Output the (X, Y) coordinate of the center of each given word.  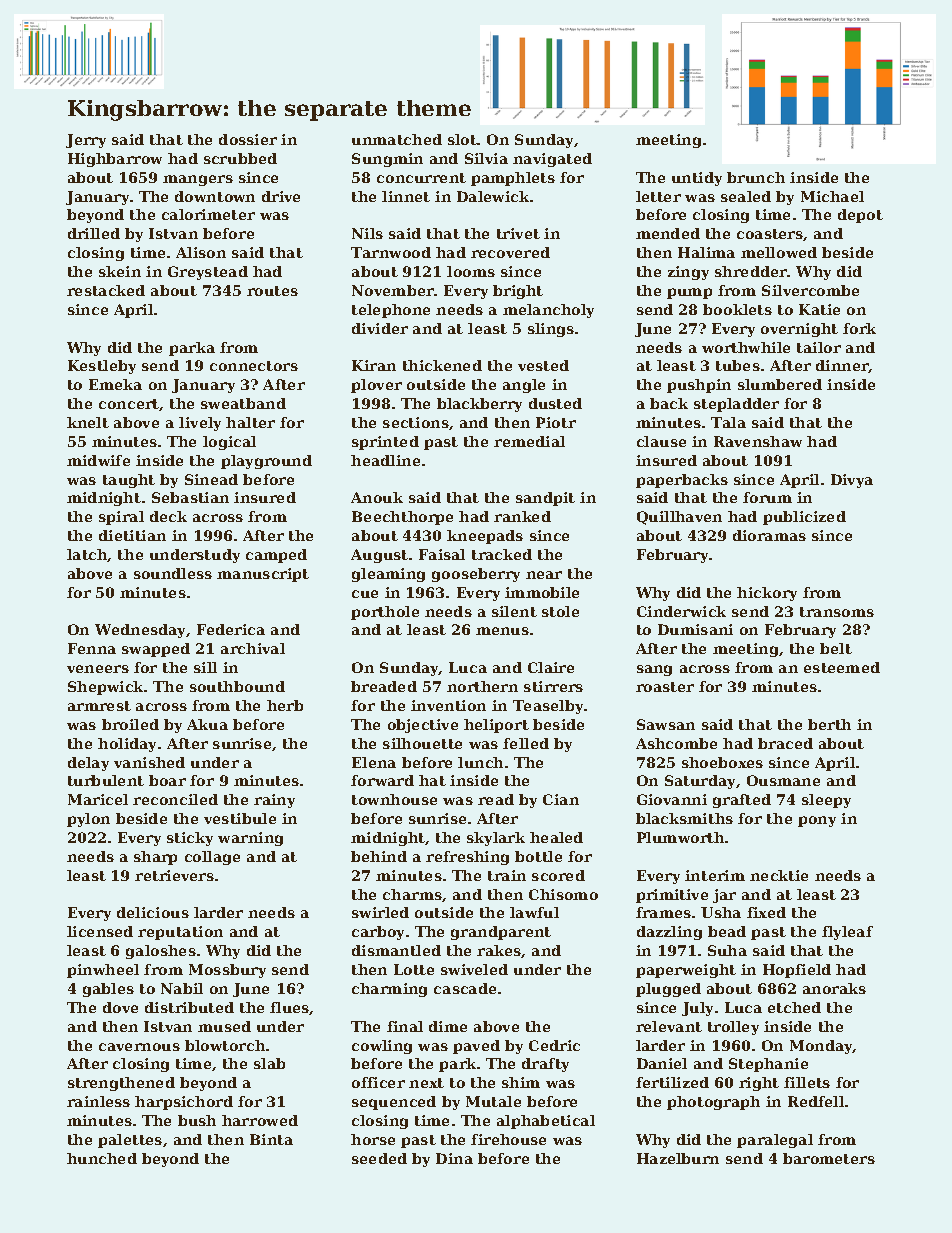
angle (524, 386)
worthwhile (746, 347)
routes (272, 291)
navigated (552, 160)
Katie (819, 309)
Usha (721, 912)
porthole (385, 613)
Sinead (211, 479)
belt (836, 648)
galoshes (161, 952)
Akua (207, 724)
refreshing (467, 858)
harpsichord (184, 1103)
